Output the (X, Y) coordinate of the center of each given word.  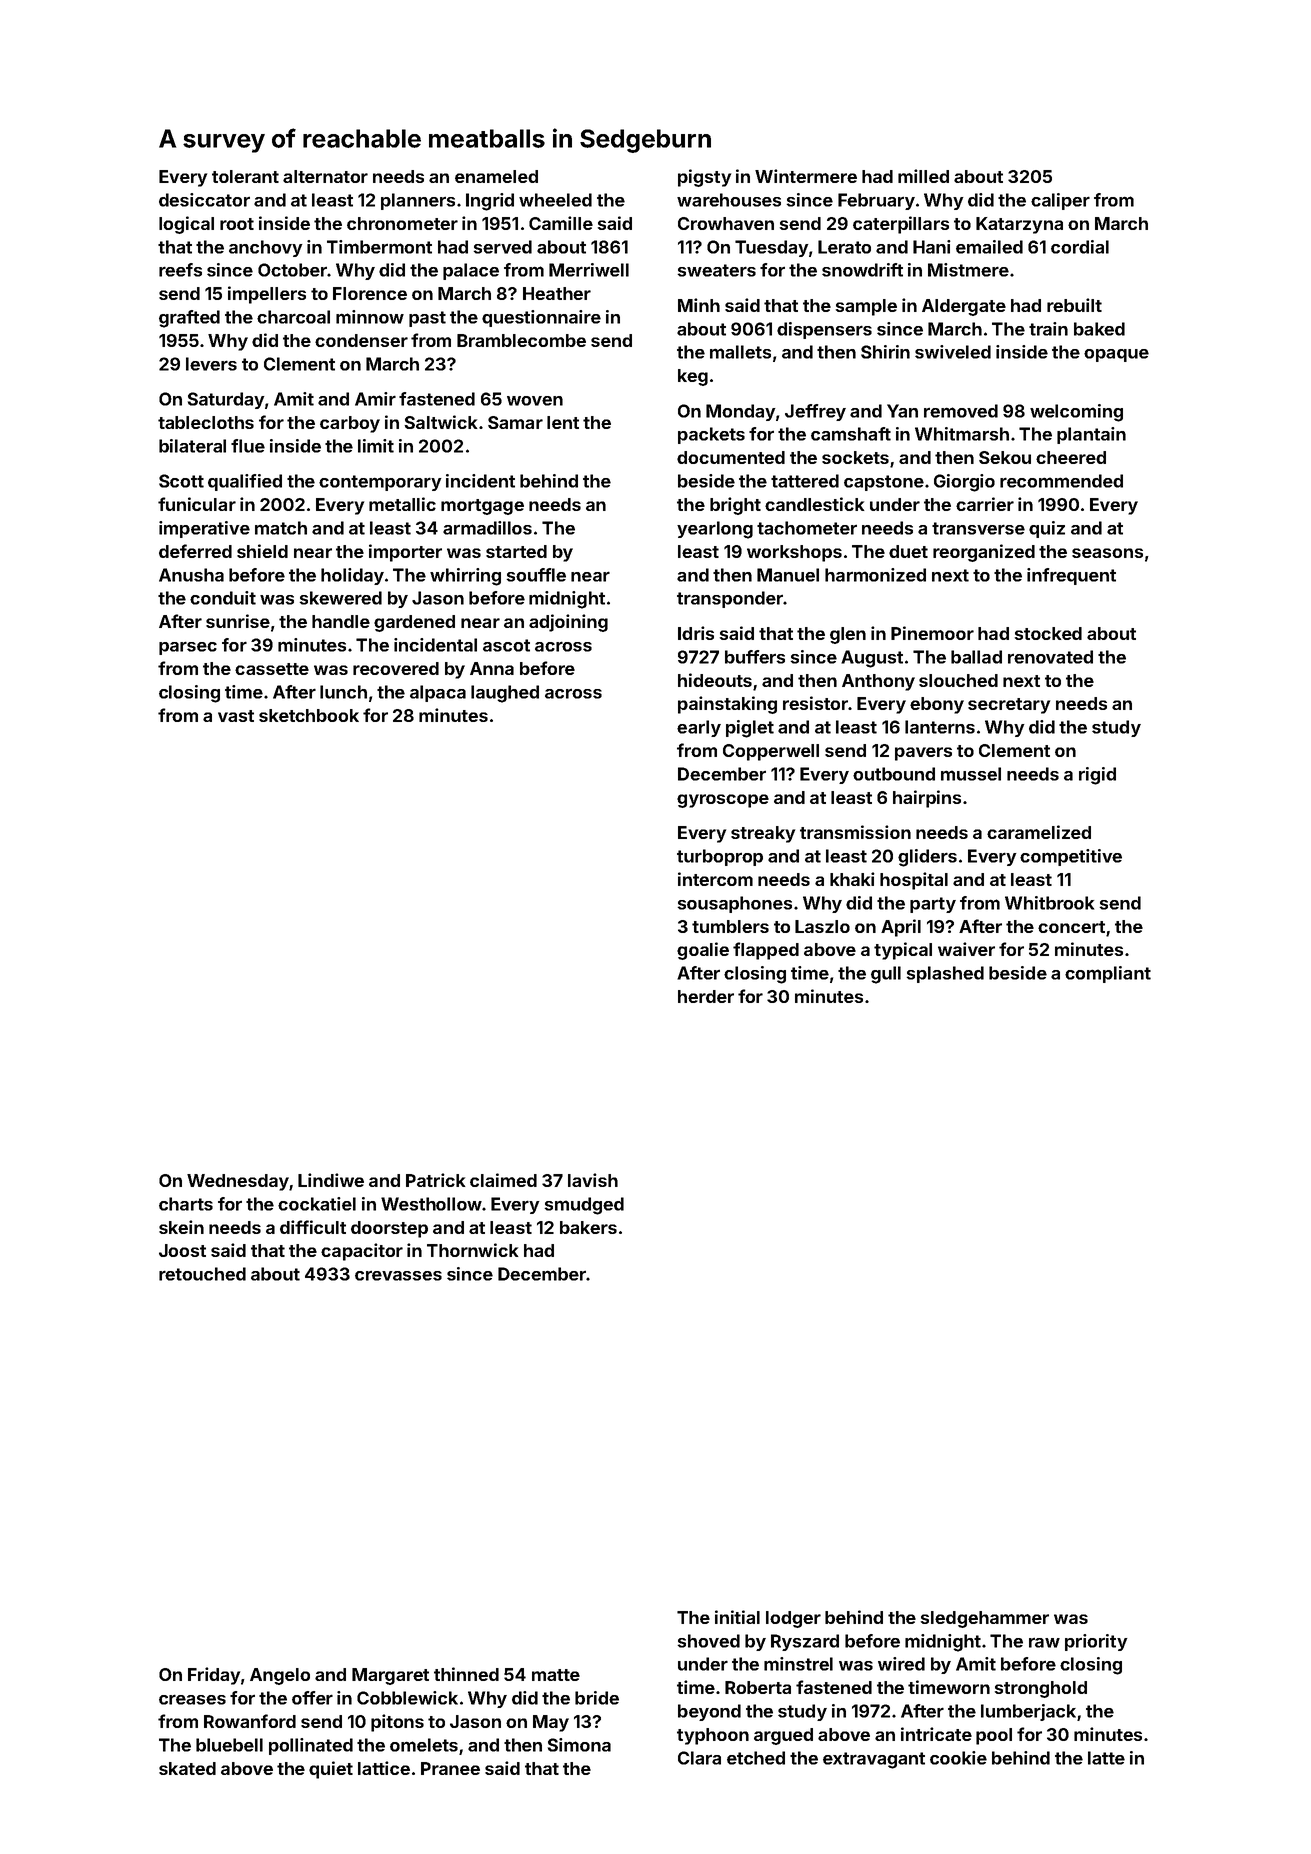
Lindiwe (331, 1180)
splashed (945, 974)
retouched (202, 1274)
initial (737, 1617)
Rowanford (250, 1721)
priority (1096, 1642)
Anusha (191, 575)
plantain (1091, 435)
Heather (557, 293)
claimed (503, 1180)
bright (735, 506)
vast (236, 716)
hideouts (715, 680)
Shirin (885, 352)
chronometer (402, 223)
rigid (1097, 776)
